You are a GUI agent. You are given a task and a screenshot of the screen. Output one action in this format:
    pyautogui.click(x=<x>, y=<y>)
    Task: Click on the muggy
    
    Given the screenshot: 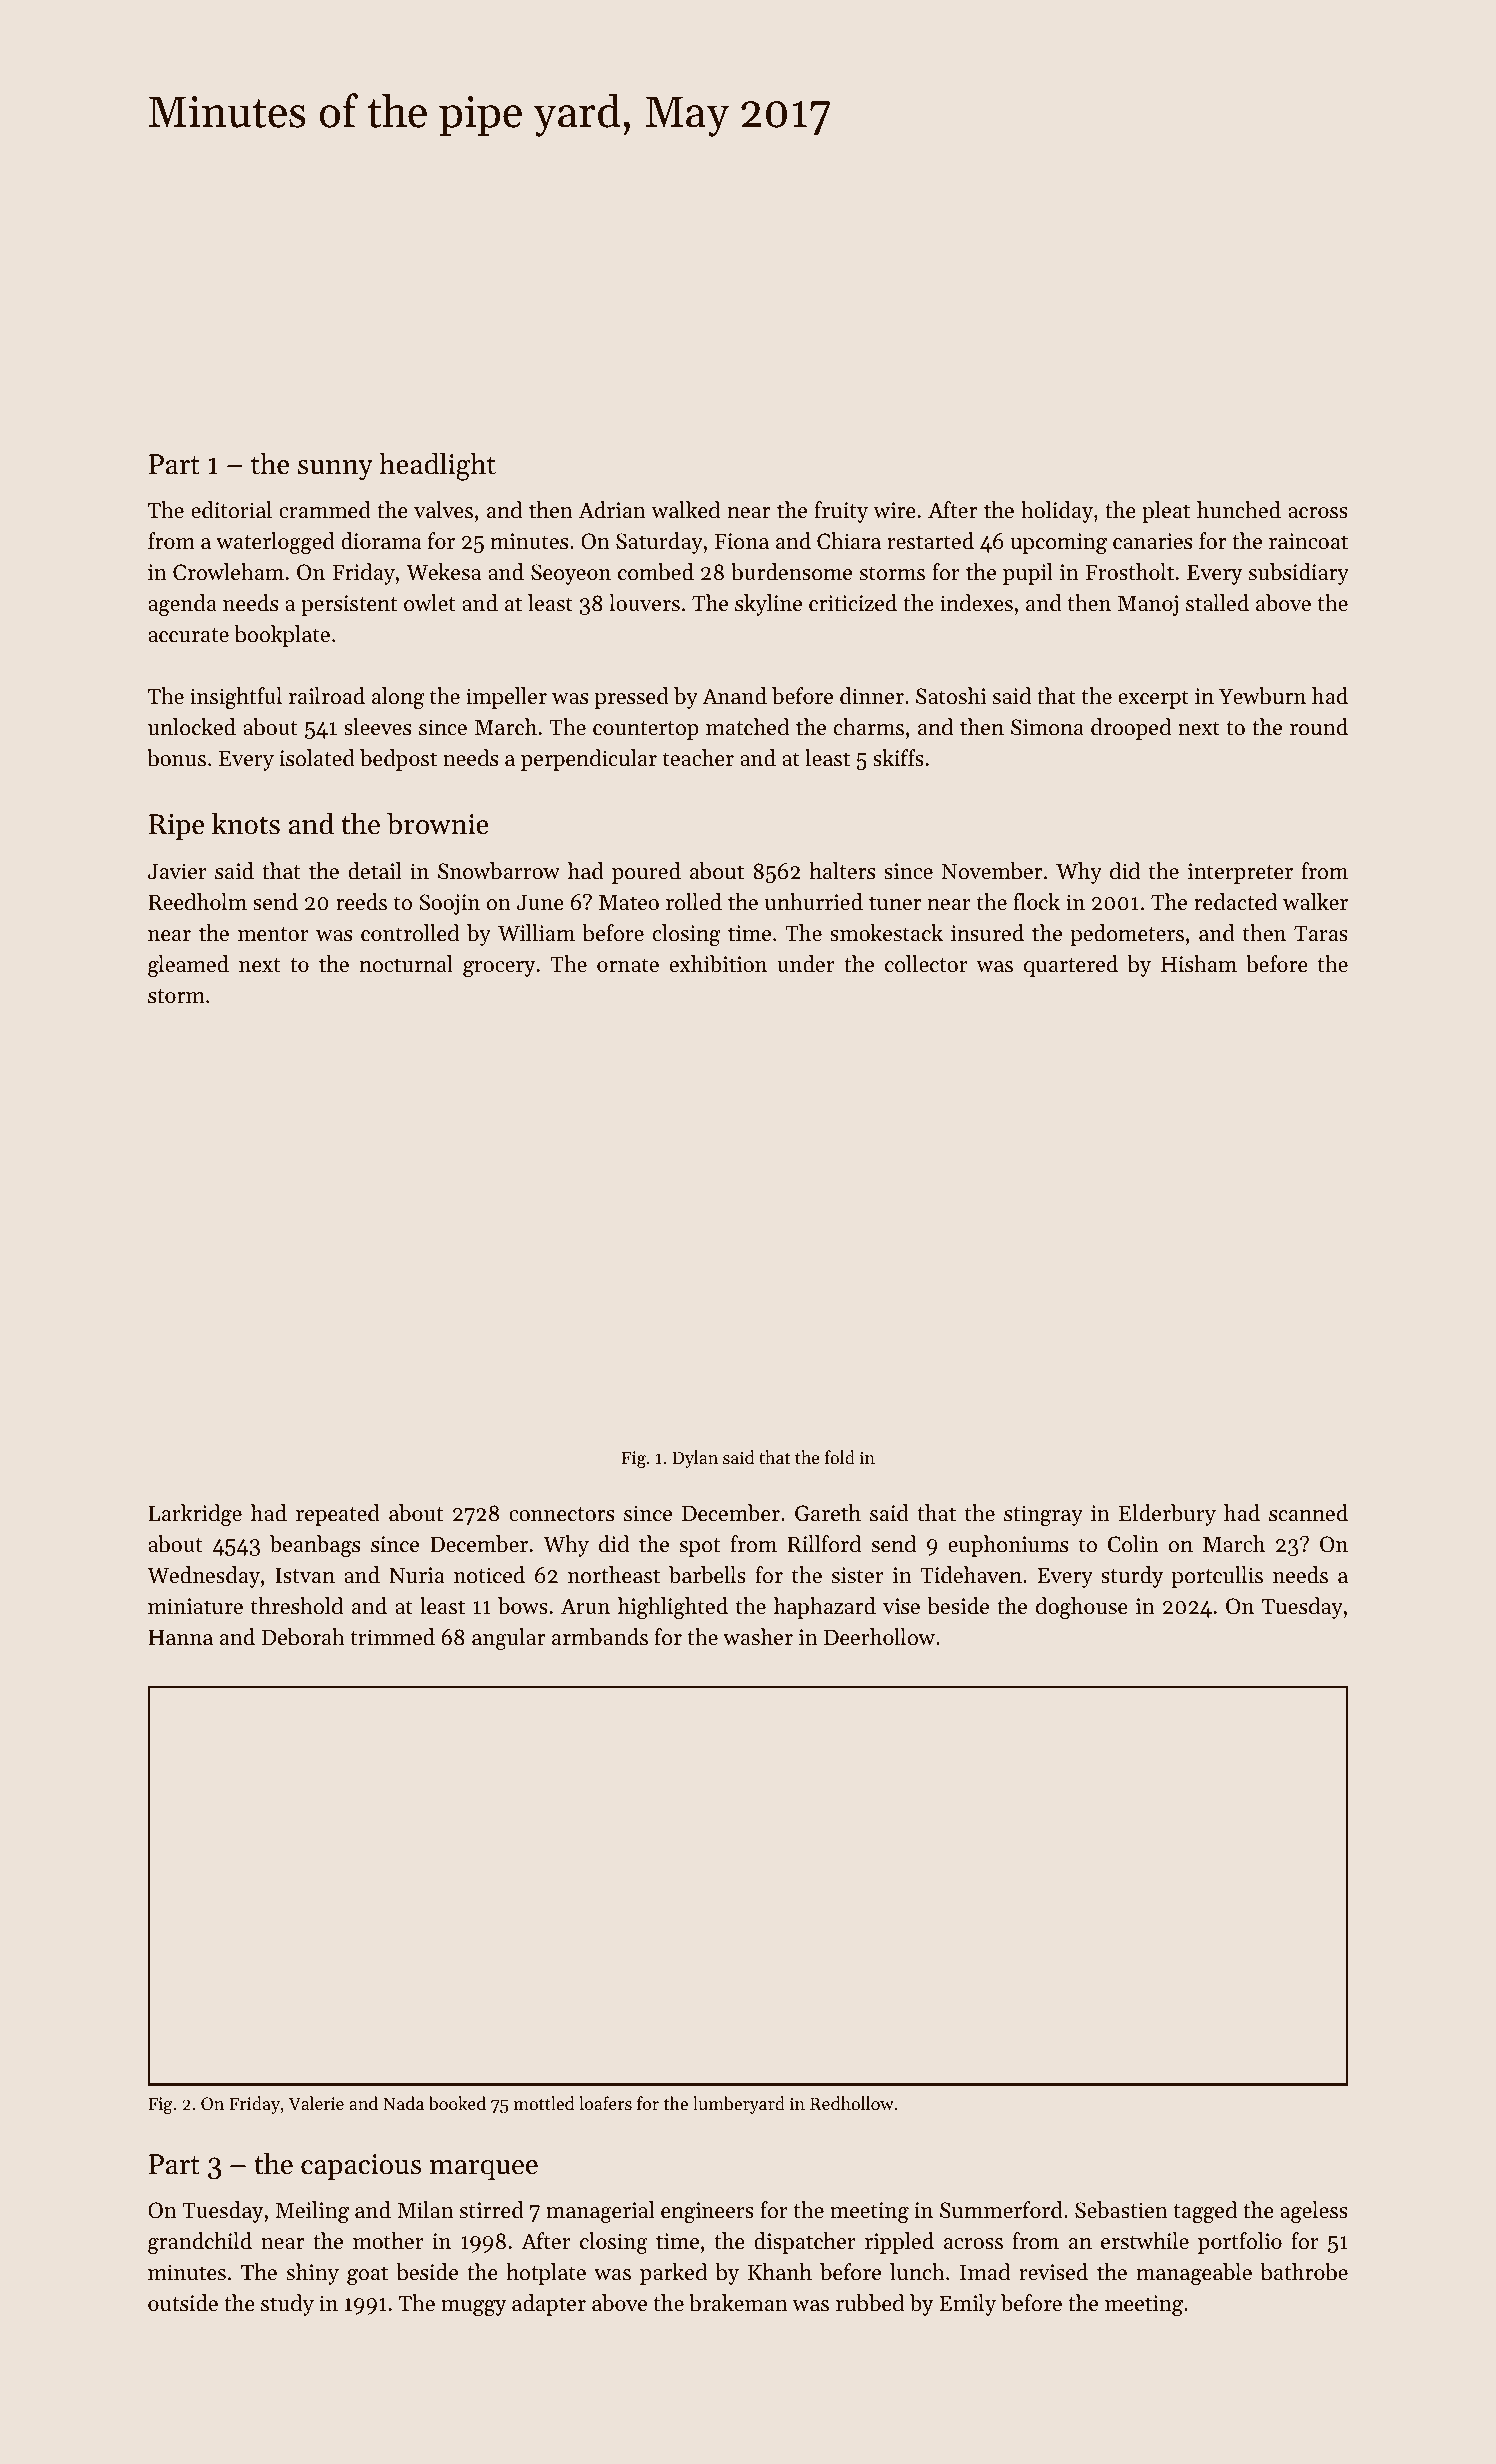 What is the action you would take?
    pyautogui.click(x=473, y=2308)
